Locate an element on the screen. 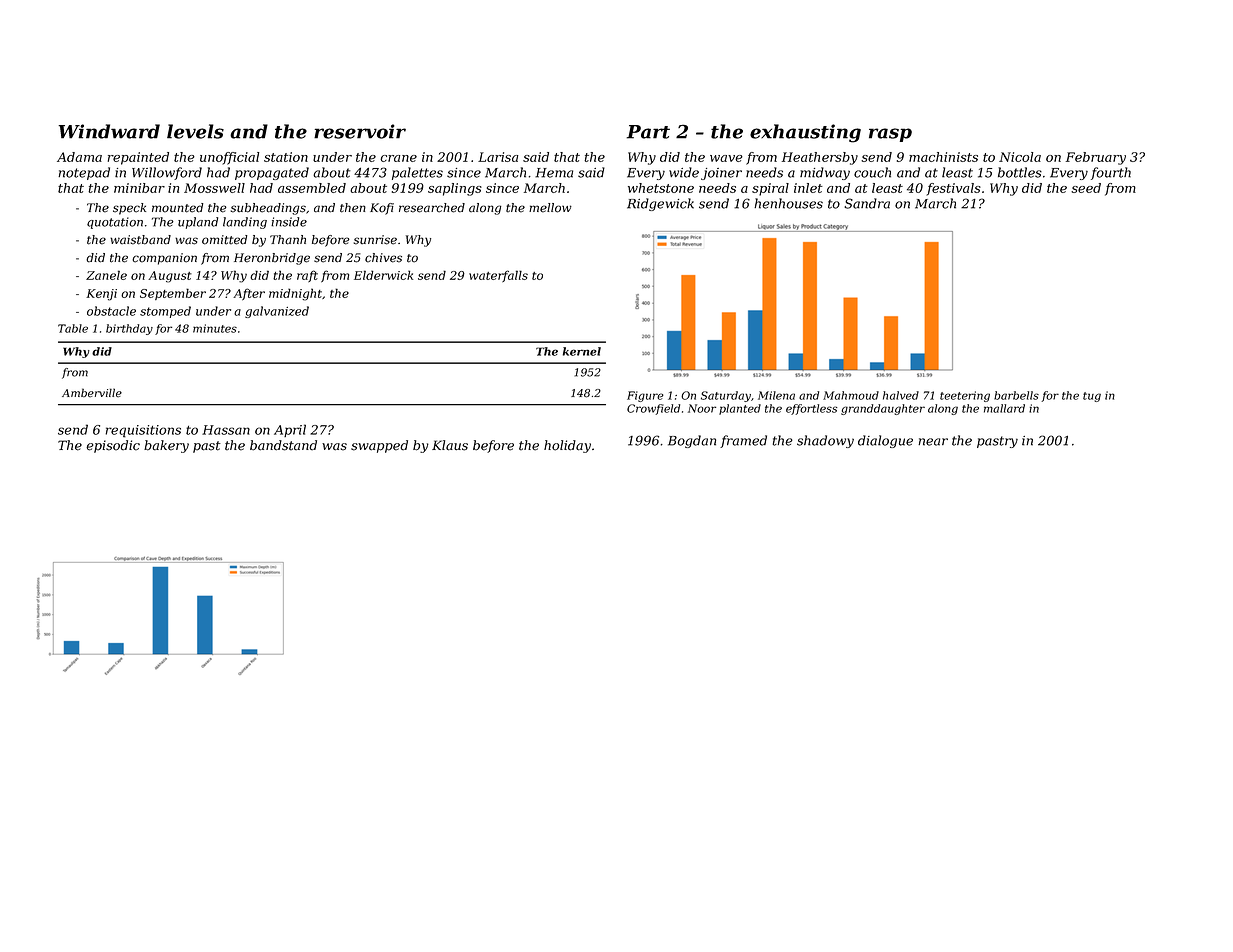  Milena is located at coordinates (776, 395).
